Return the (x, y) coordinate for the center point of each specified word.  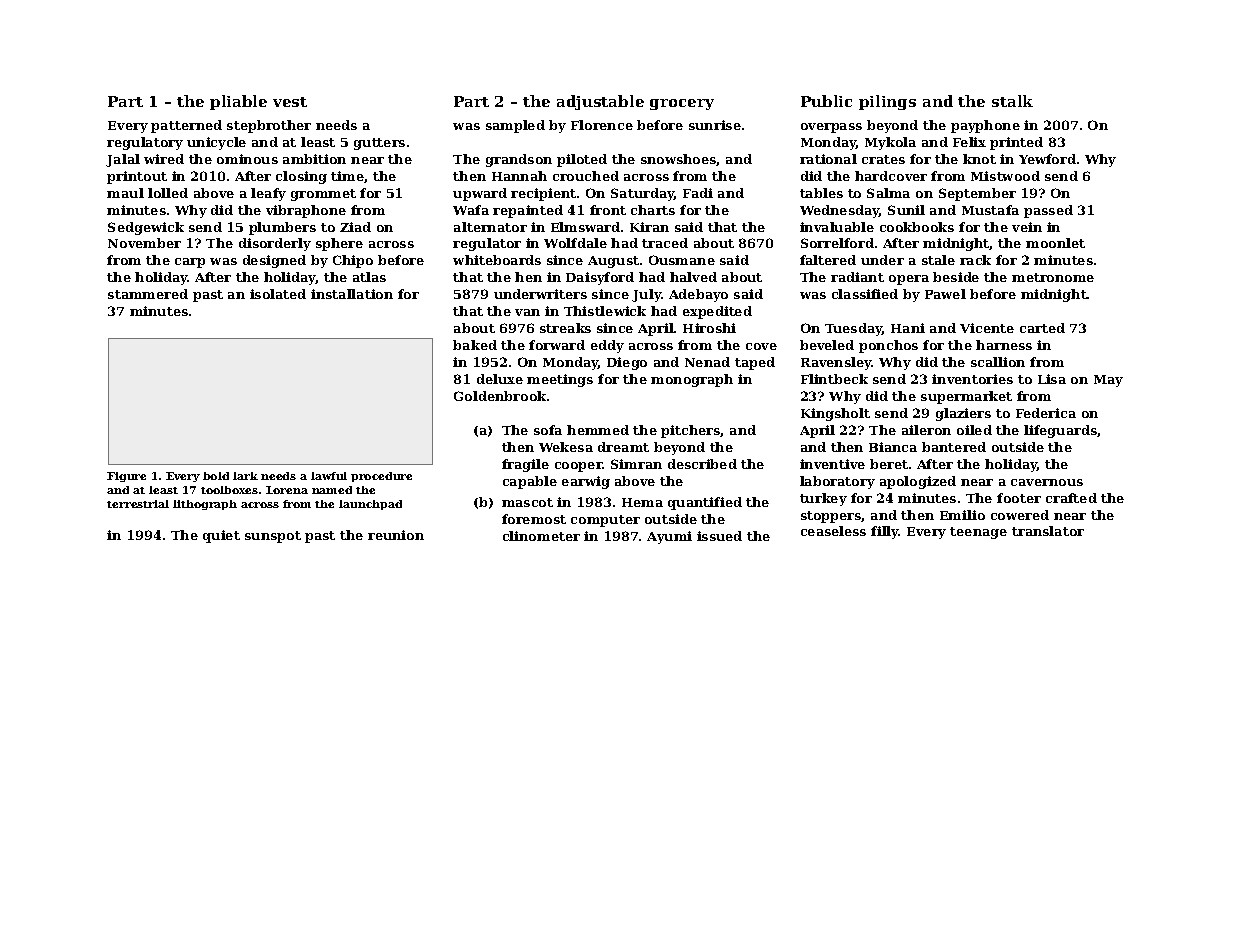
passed (1048, 211)
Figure (126, 477)
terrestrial (138, 504)
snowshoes (679, 160)
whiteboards (497, 260)
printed (1016, 143)
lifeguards (1060, 431)
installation (352, 294)
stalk (1012, 101)
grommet (323, 195)
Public (826, 101)
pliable (238, 102)
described (702, 464)
